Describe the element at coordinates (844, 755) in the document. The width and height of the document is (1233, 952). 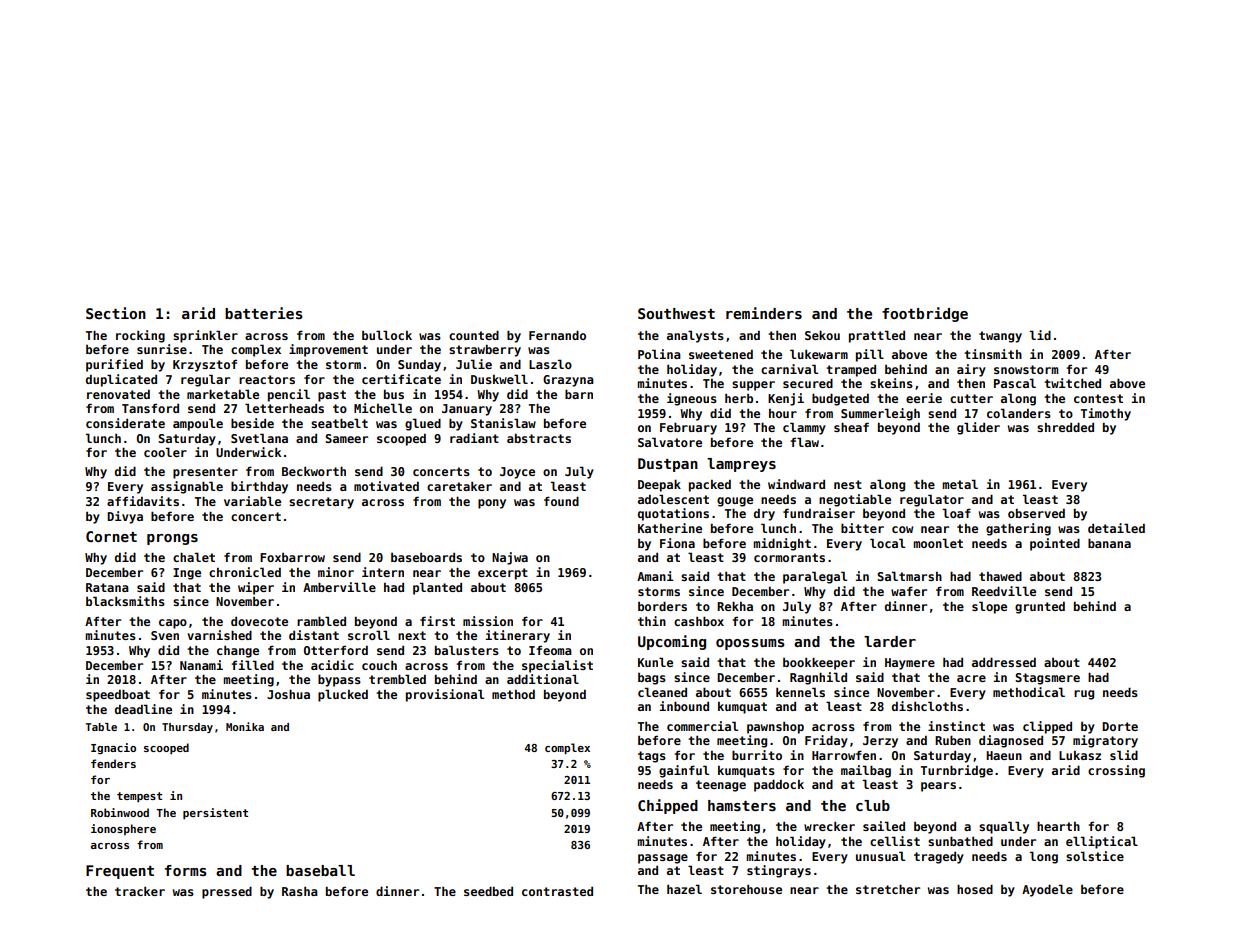
I see `Harrowfen` at that location.
